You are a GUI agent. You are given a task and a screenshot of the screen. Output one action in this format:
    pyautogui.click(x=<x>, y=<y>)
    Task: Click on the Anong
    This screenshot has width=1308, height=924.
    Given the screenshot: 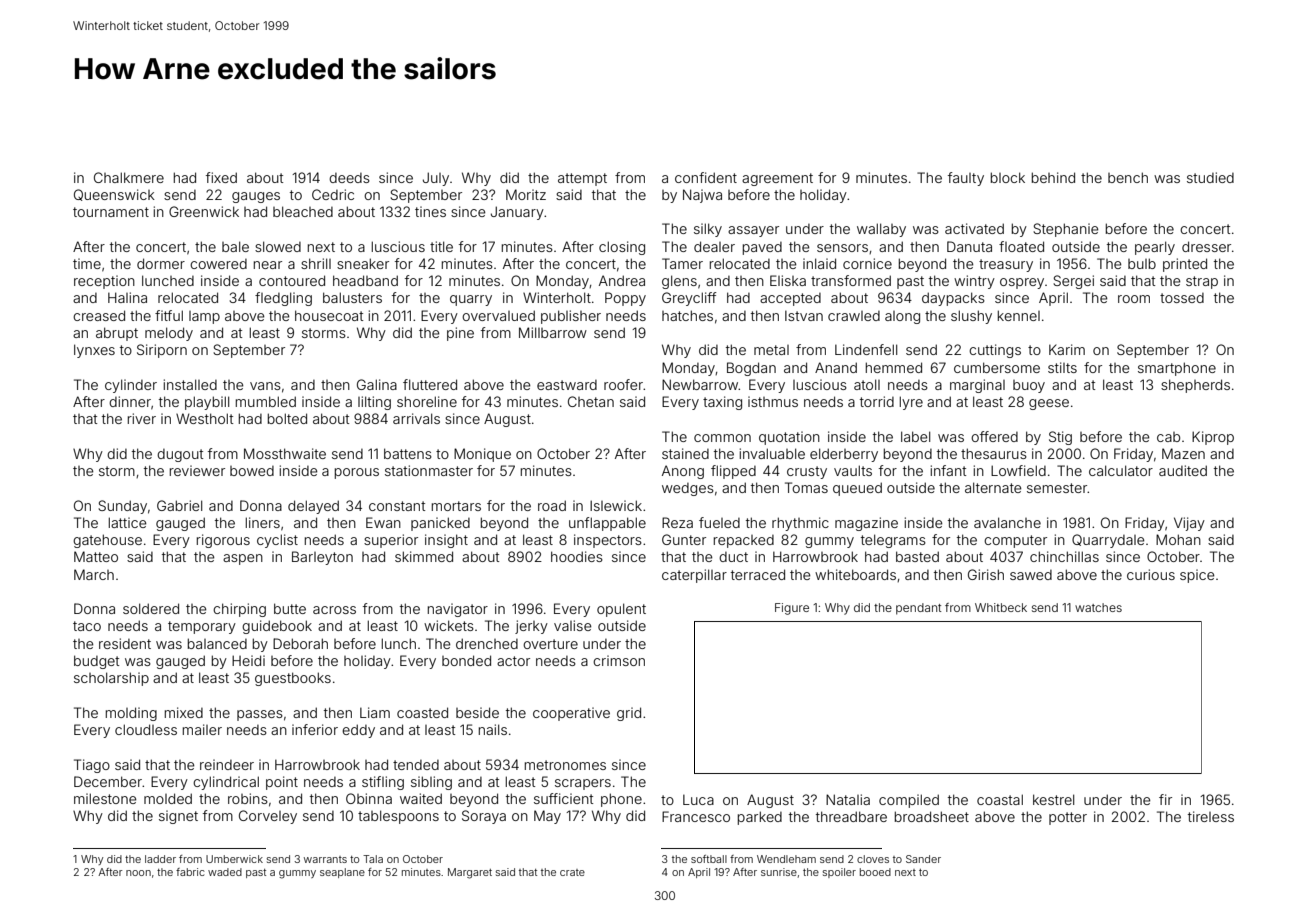 What is the action you would take?
    pyautogui.click(x=683, y=472)
